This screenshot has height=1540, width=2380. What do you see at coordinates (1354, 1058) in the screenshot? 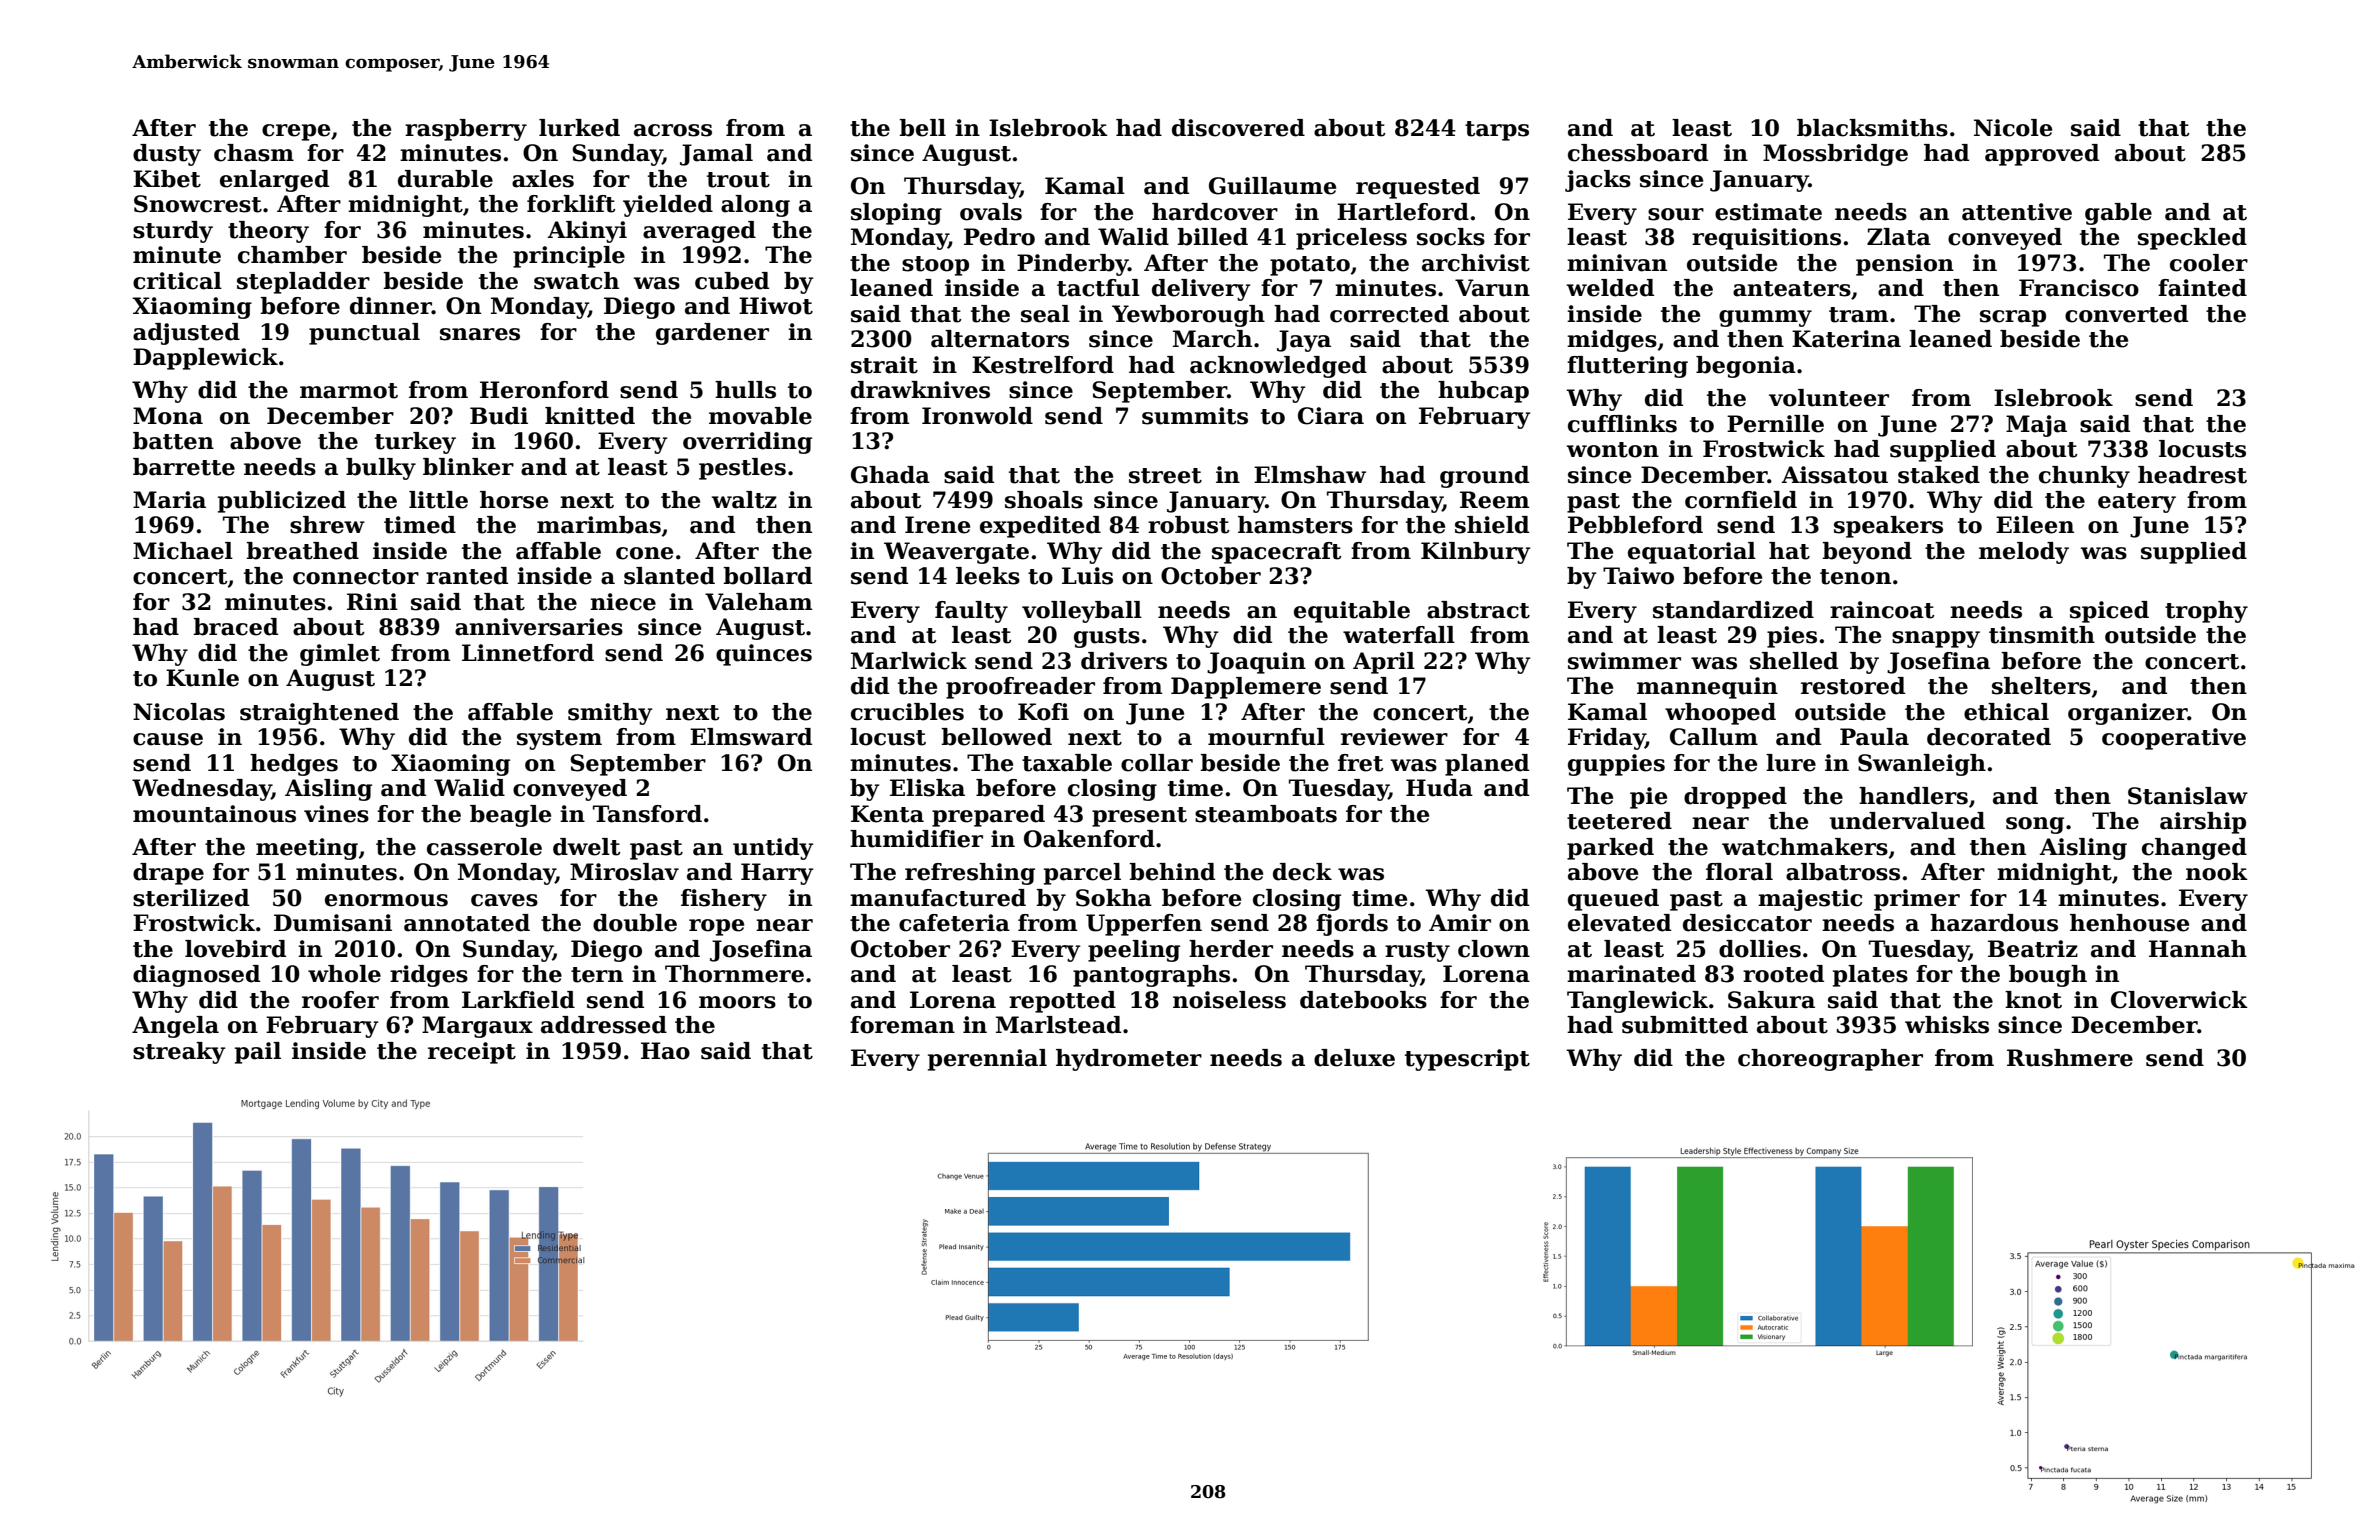
I see `deluxe` at bounding box center [1354, 1058].
